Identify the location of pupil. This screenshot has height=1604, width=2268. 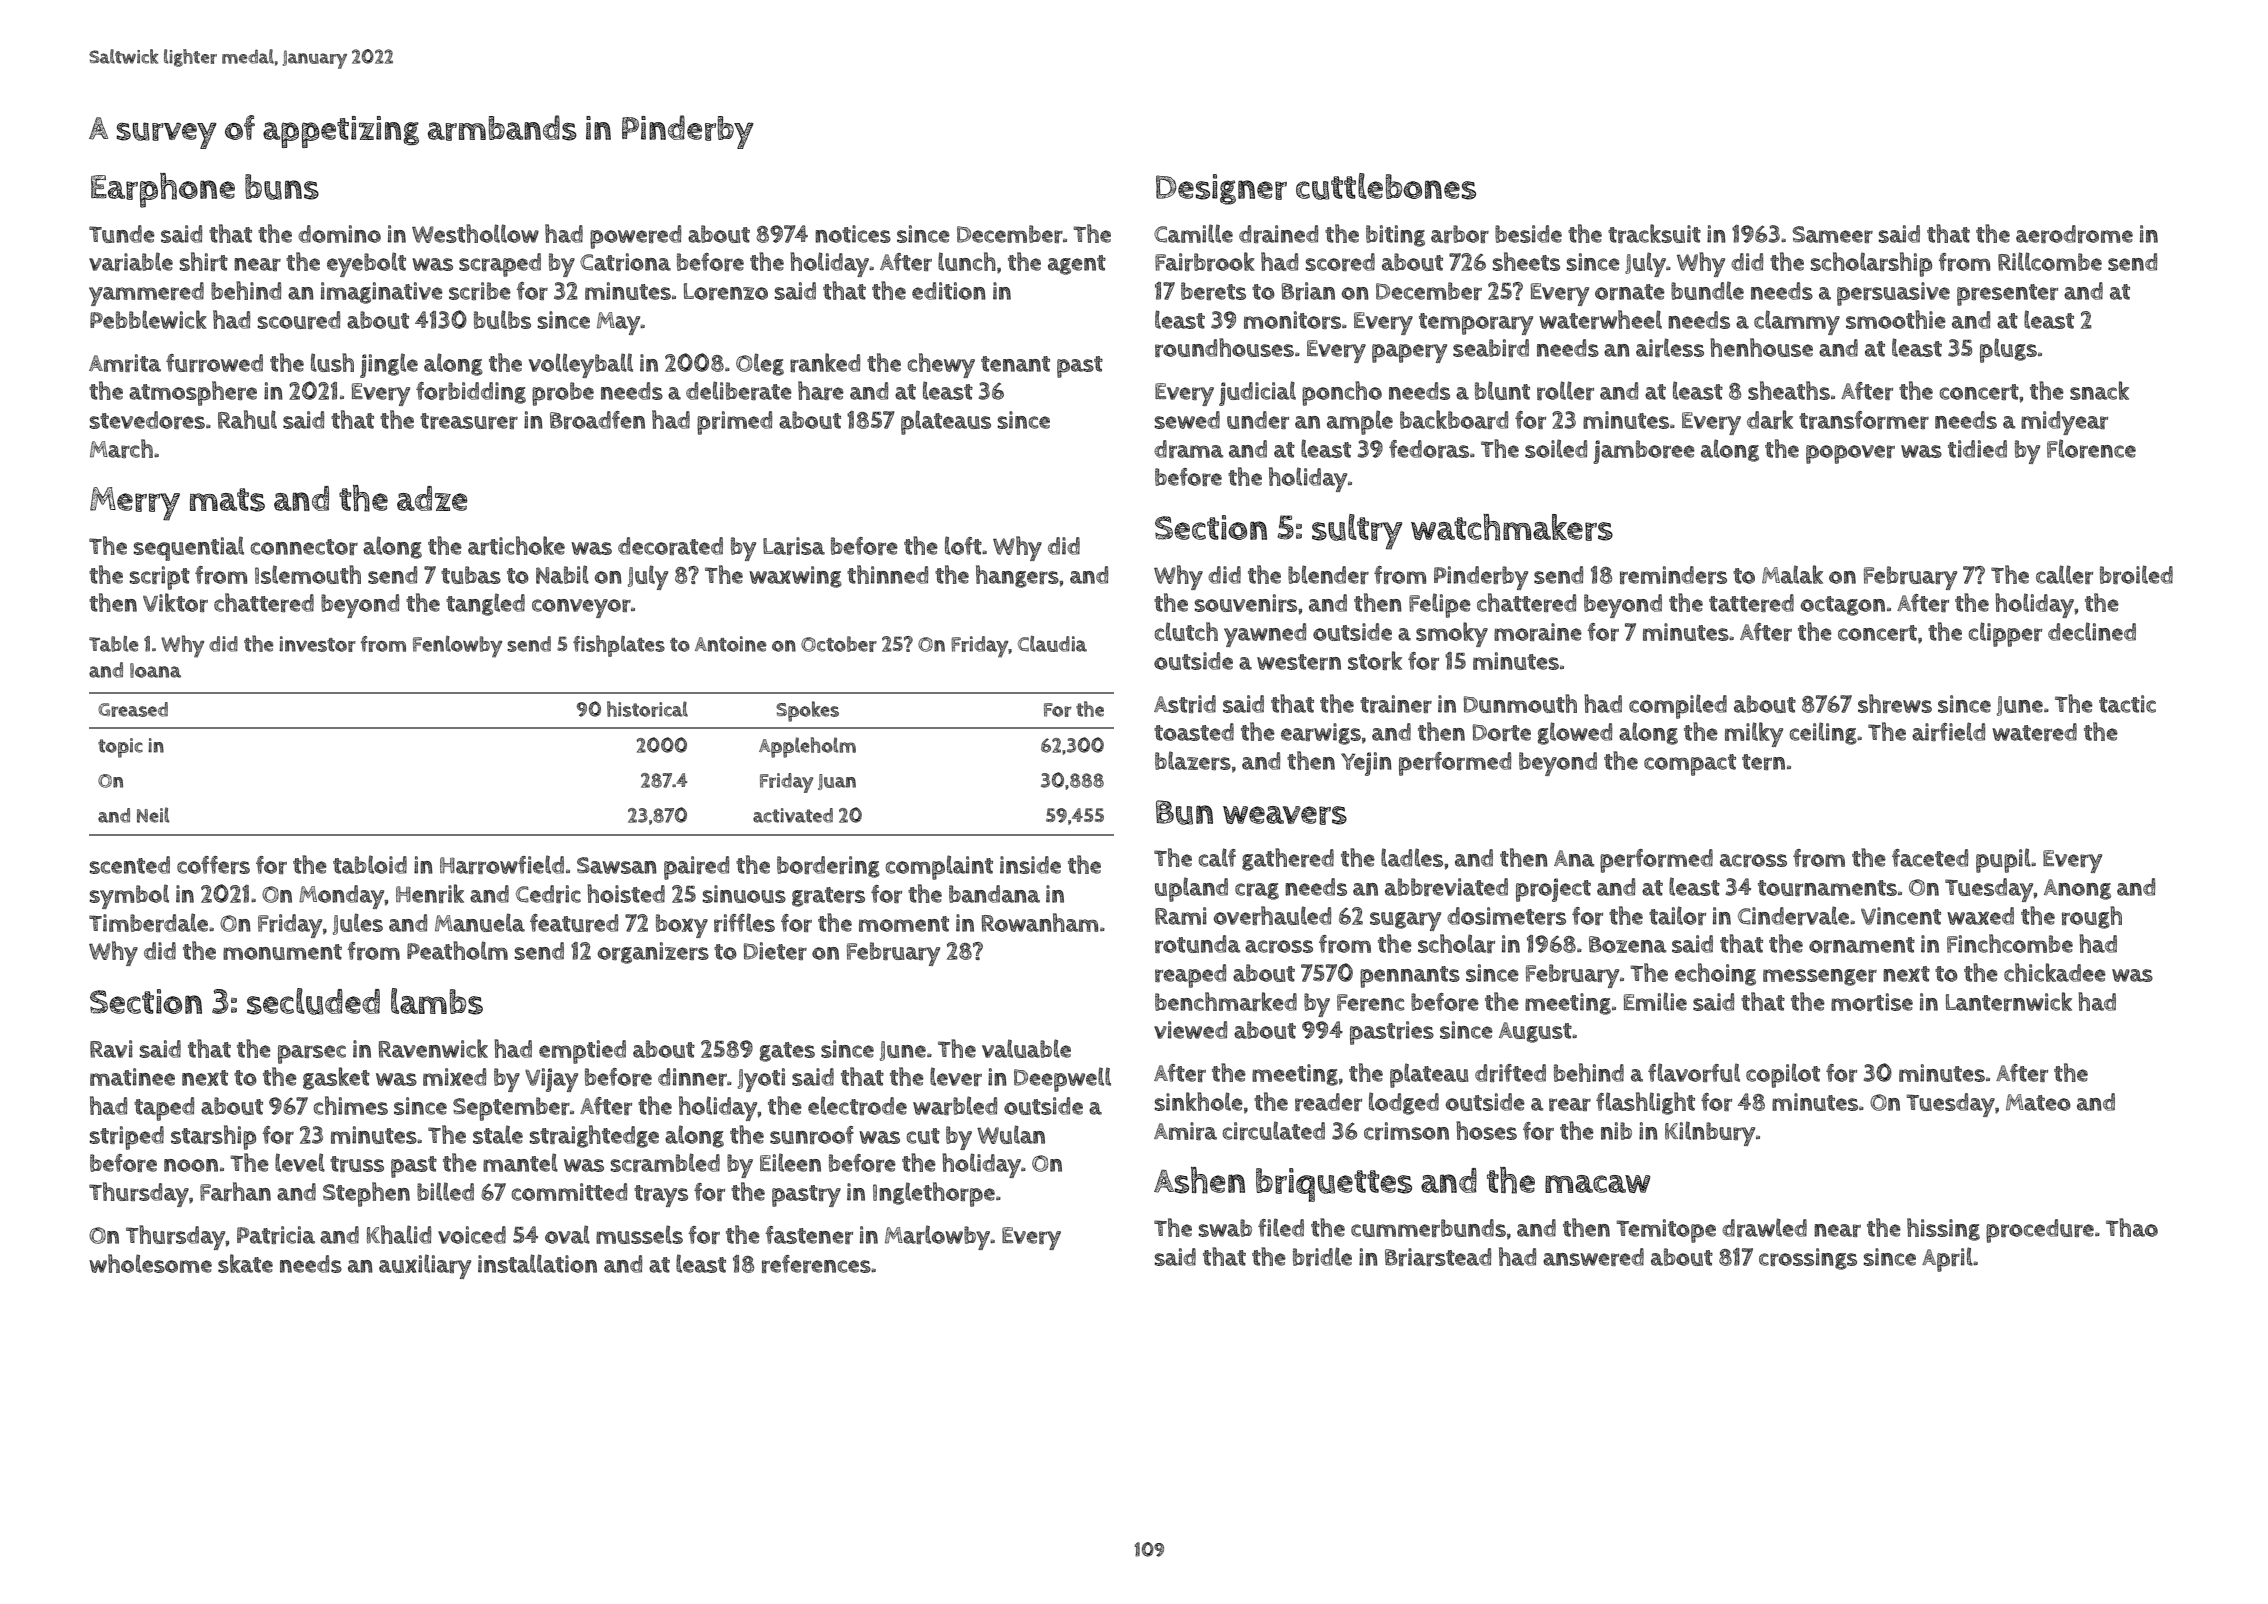
(2003, 860).
